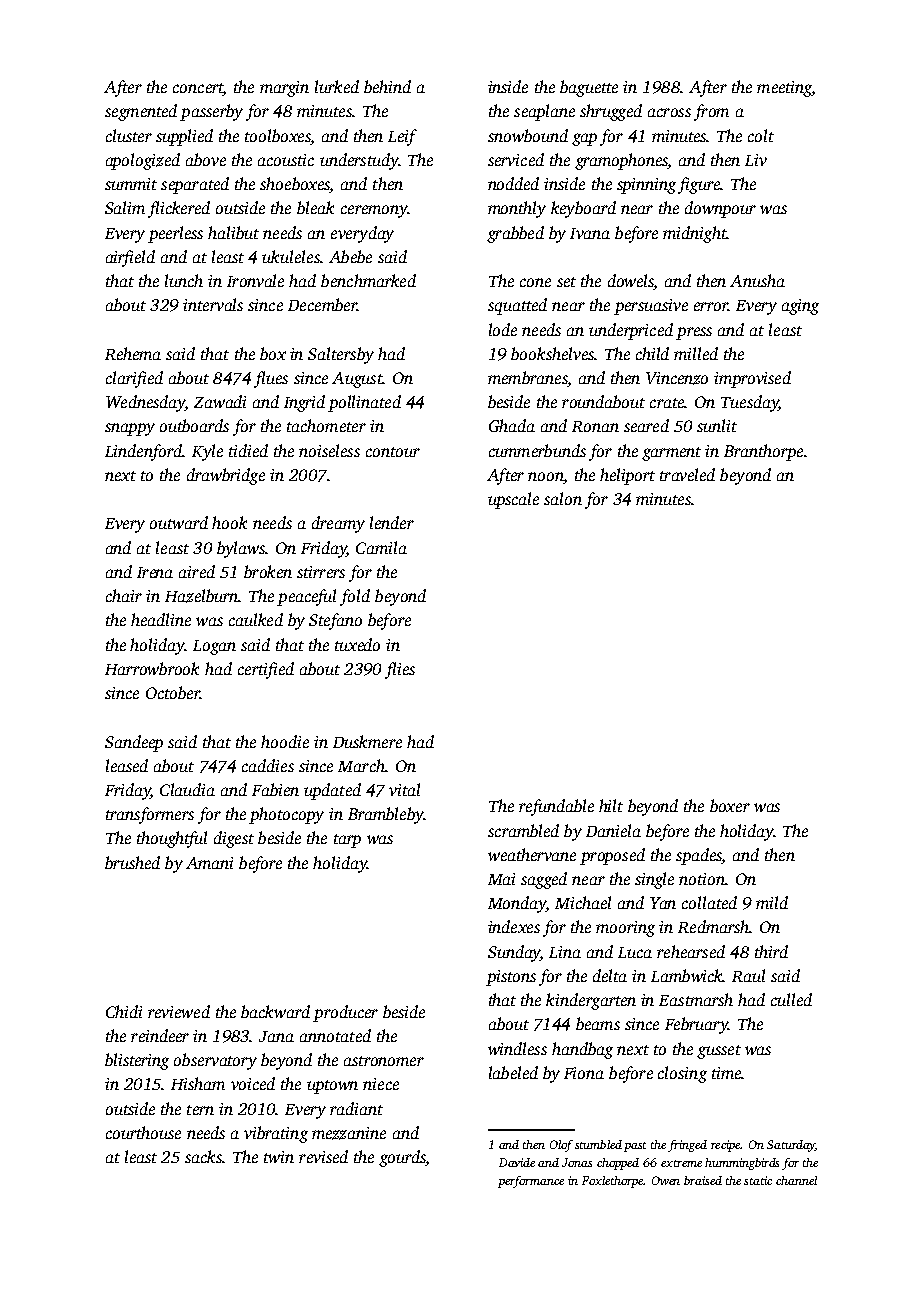 Image resolution: width=924 pixels, height=1311 pixels. Describe the element at coordinates (611, 805) in the image. I see `hilt` at that location.
